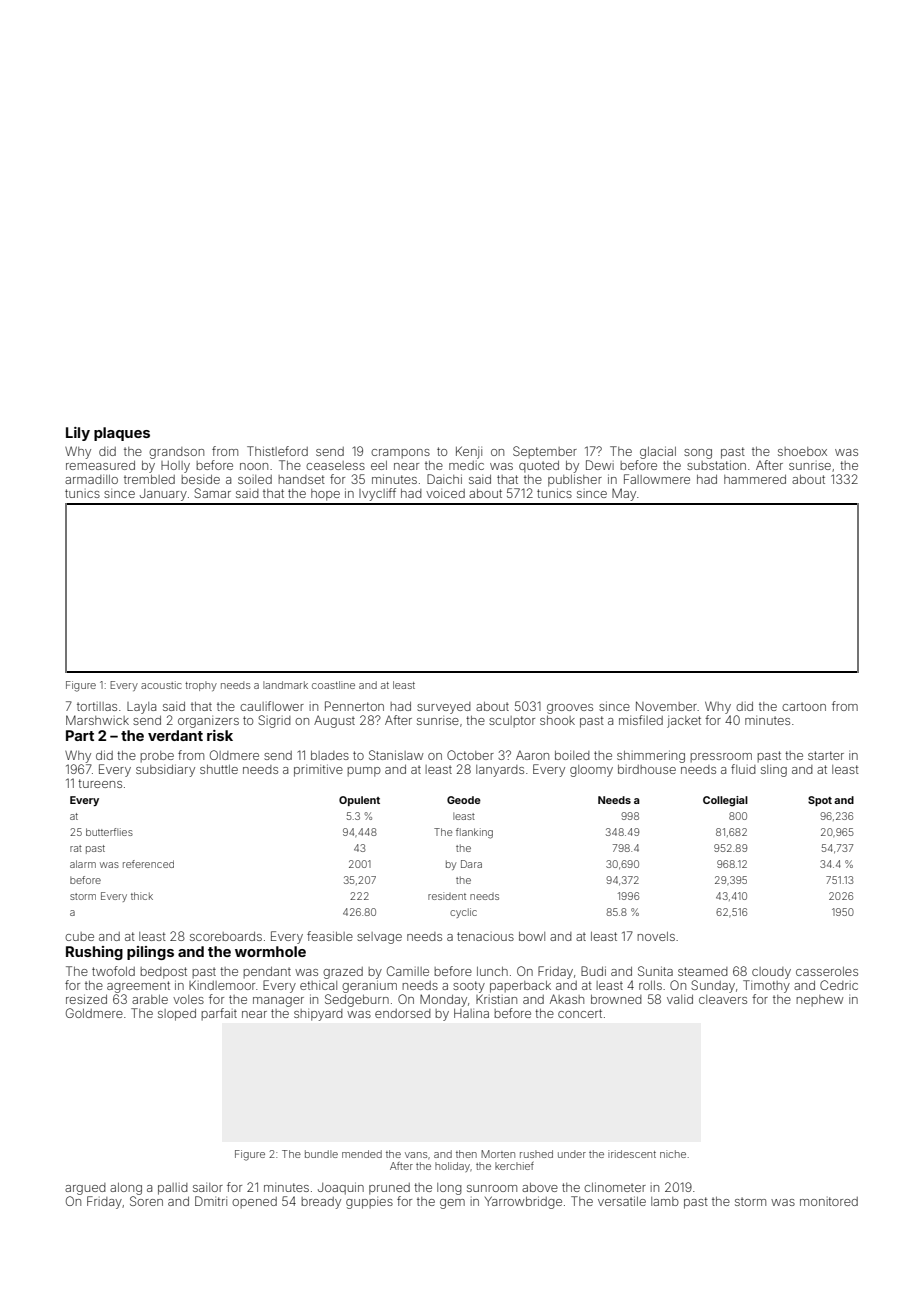  I want to click on gloomy, so click(591, 771).
